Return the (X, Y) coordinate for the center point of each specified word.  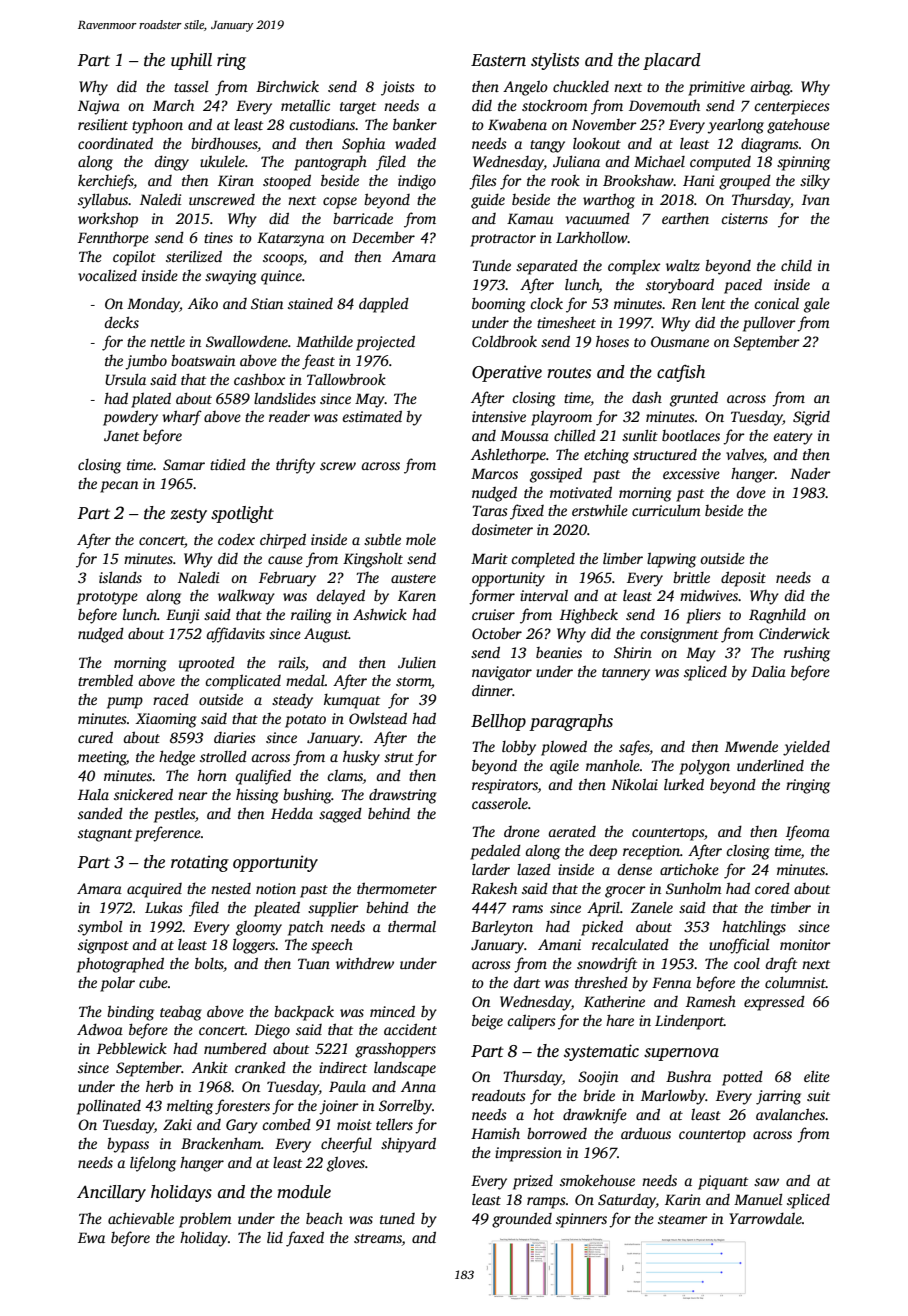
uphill (191, 61)
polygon (704, 767)
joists (398, 88)
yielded (806, 748)
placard (672, 61)
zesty (188, 515)
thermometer (397, 888)
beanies (559, 652)
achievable (141, 1218)
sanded (100, 813)
